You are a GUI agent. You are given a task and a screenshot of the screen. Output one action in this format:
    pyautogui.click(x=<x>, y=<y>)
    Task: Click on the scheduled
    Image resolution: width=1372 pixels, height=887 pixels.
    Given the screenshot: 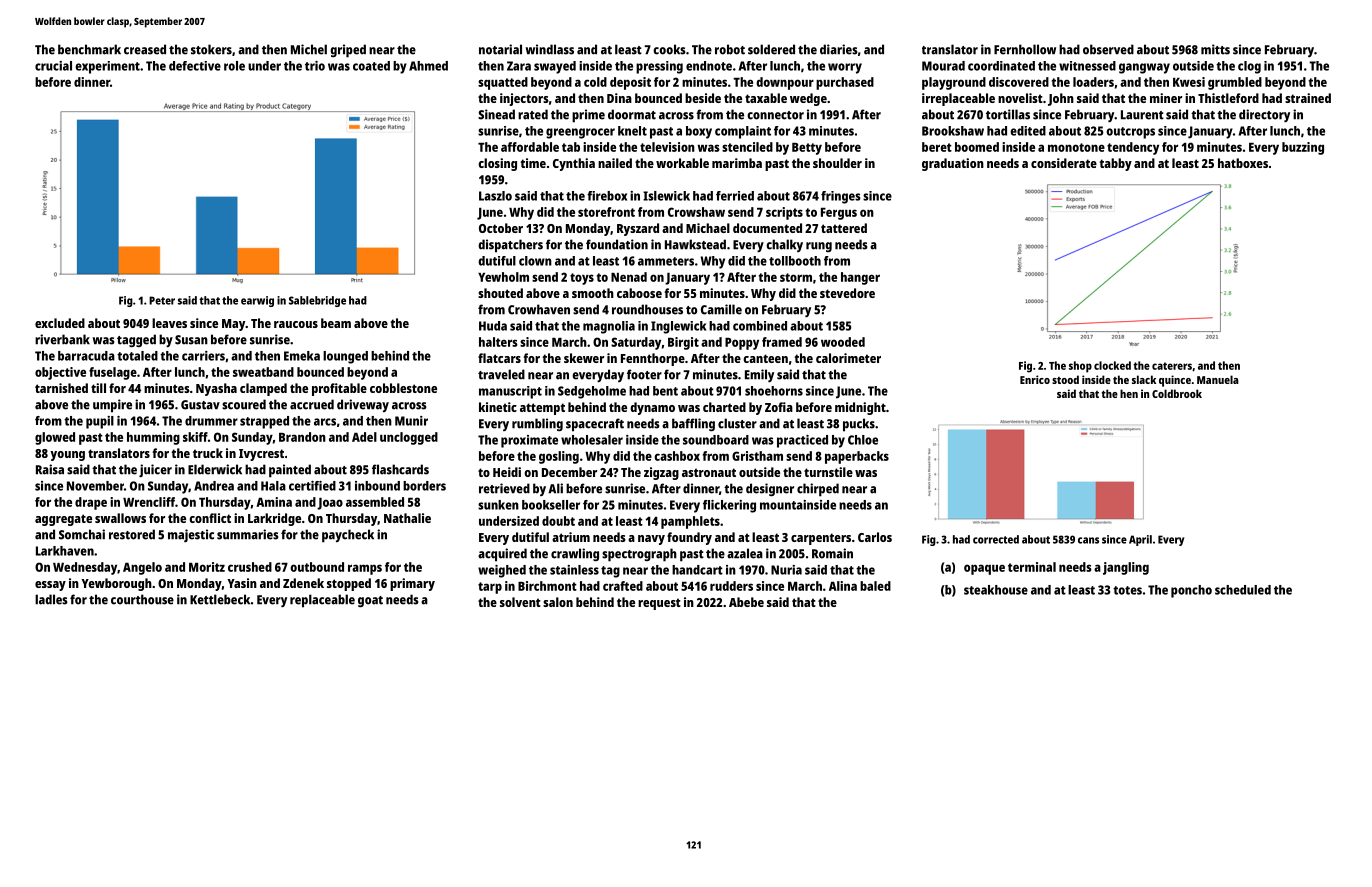 What is the action you would take?
    pyautogui.click(x=1243, y=590)
